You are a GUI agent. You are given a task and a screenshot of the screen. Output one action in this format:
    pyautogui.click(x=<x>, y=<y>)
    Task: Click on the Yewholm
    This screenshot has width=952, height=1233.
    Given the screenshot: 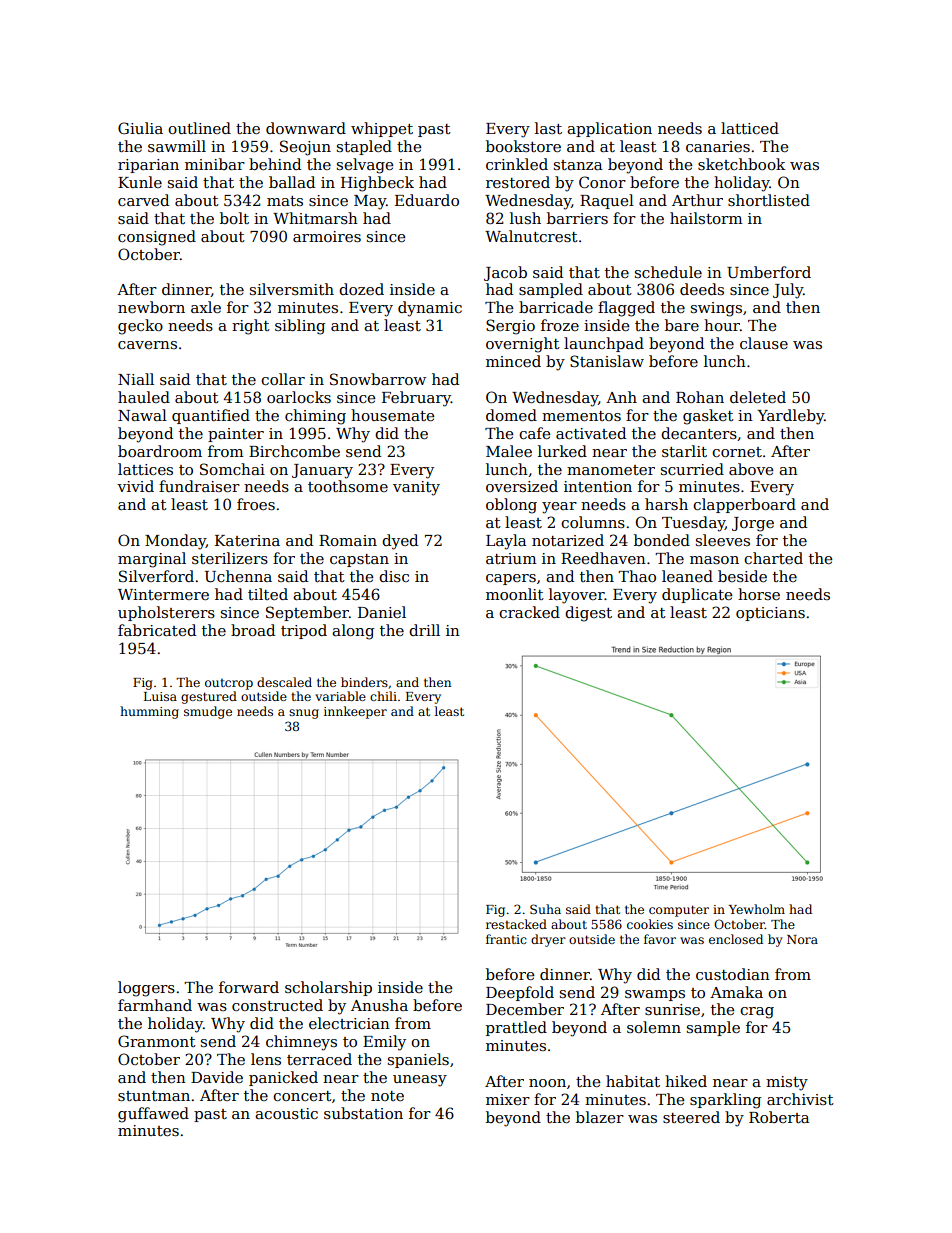 What is the action you would take?
    pyautogui.click(x=757, y=909)
